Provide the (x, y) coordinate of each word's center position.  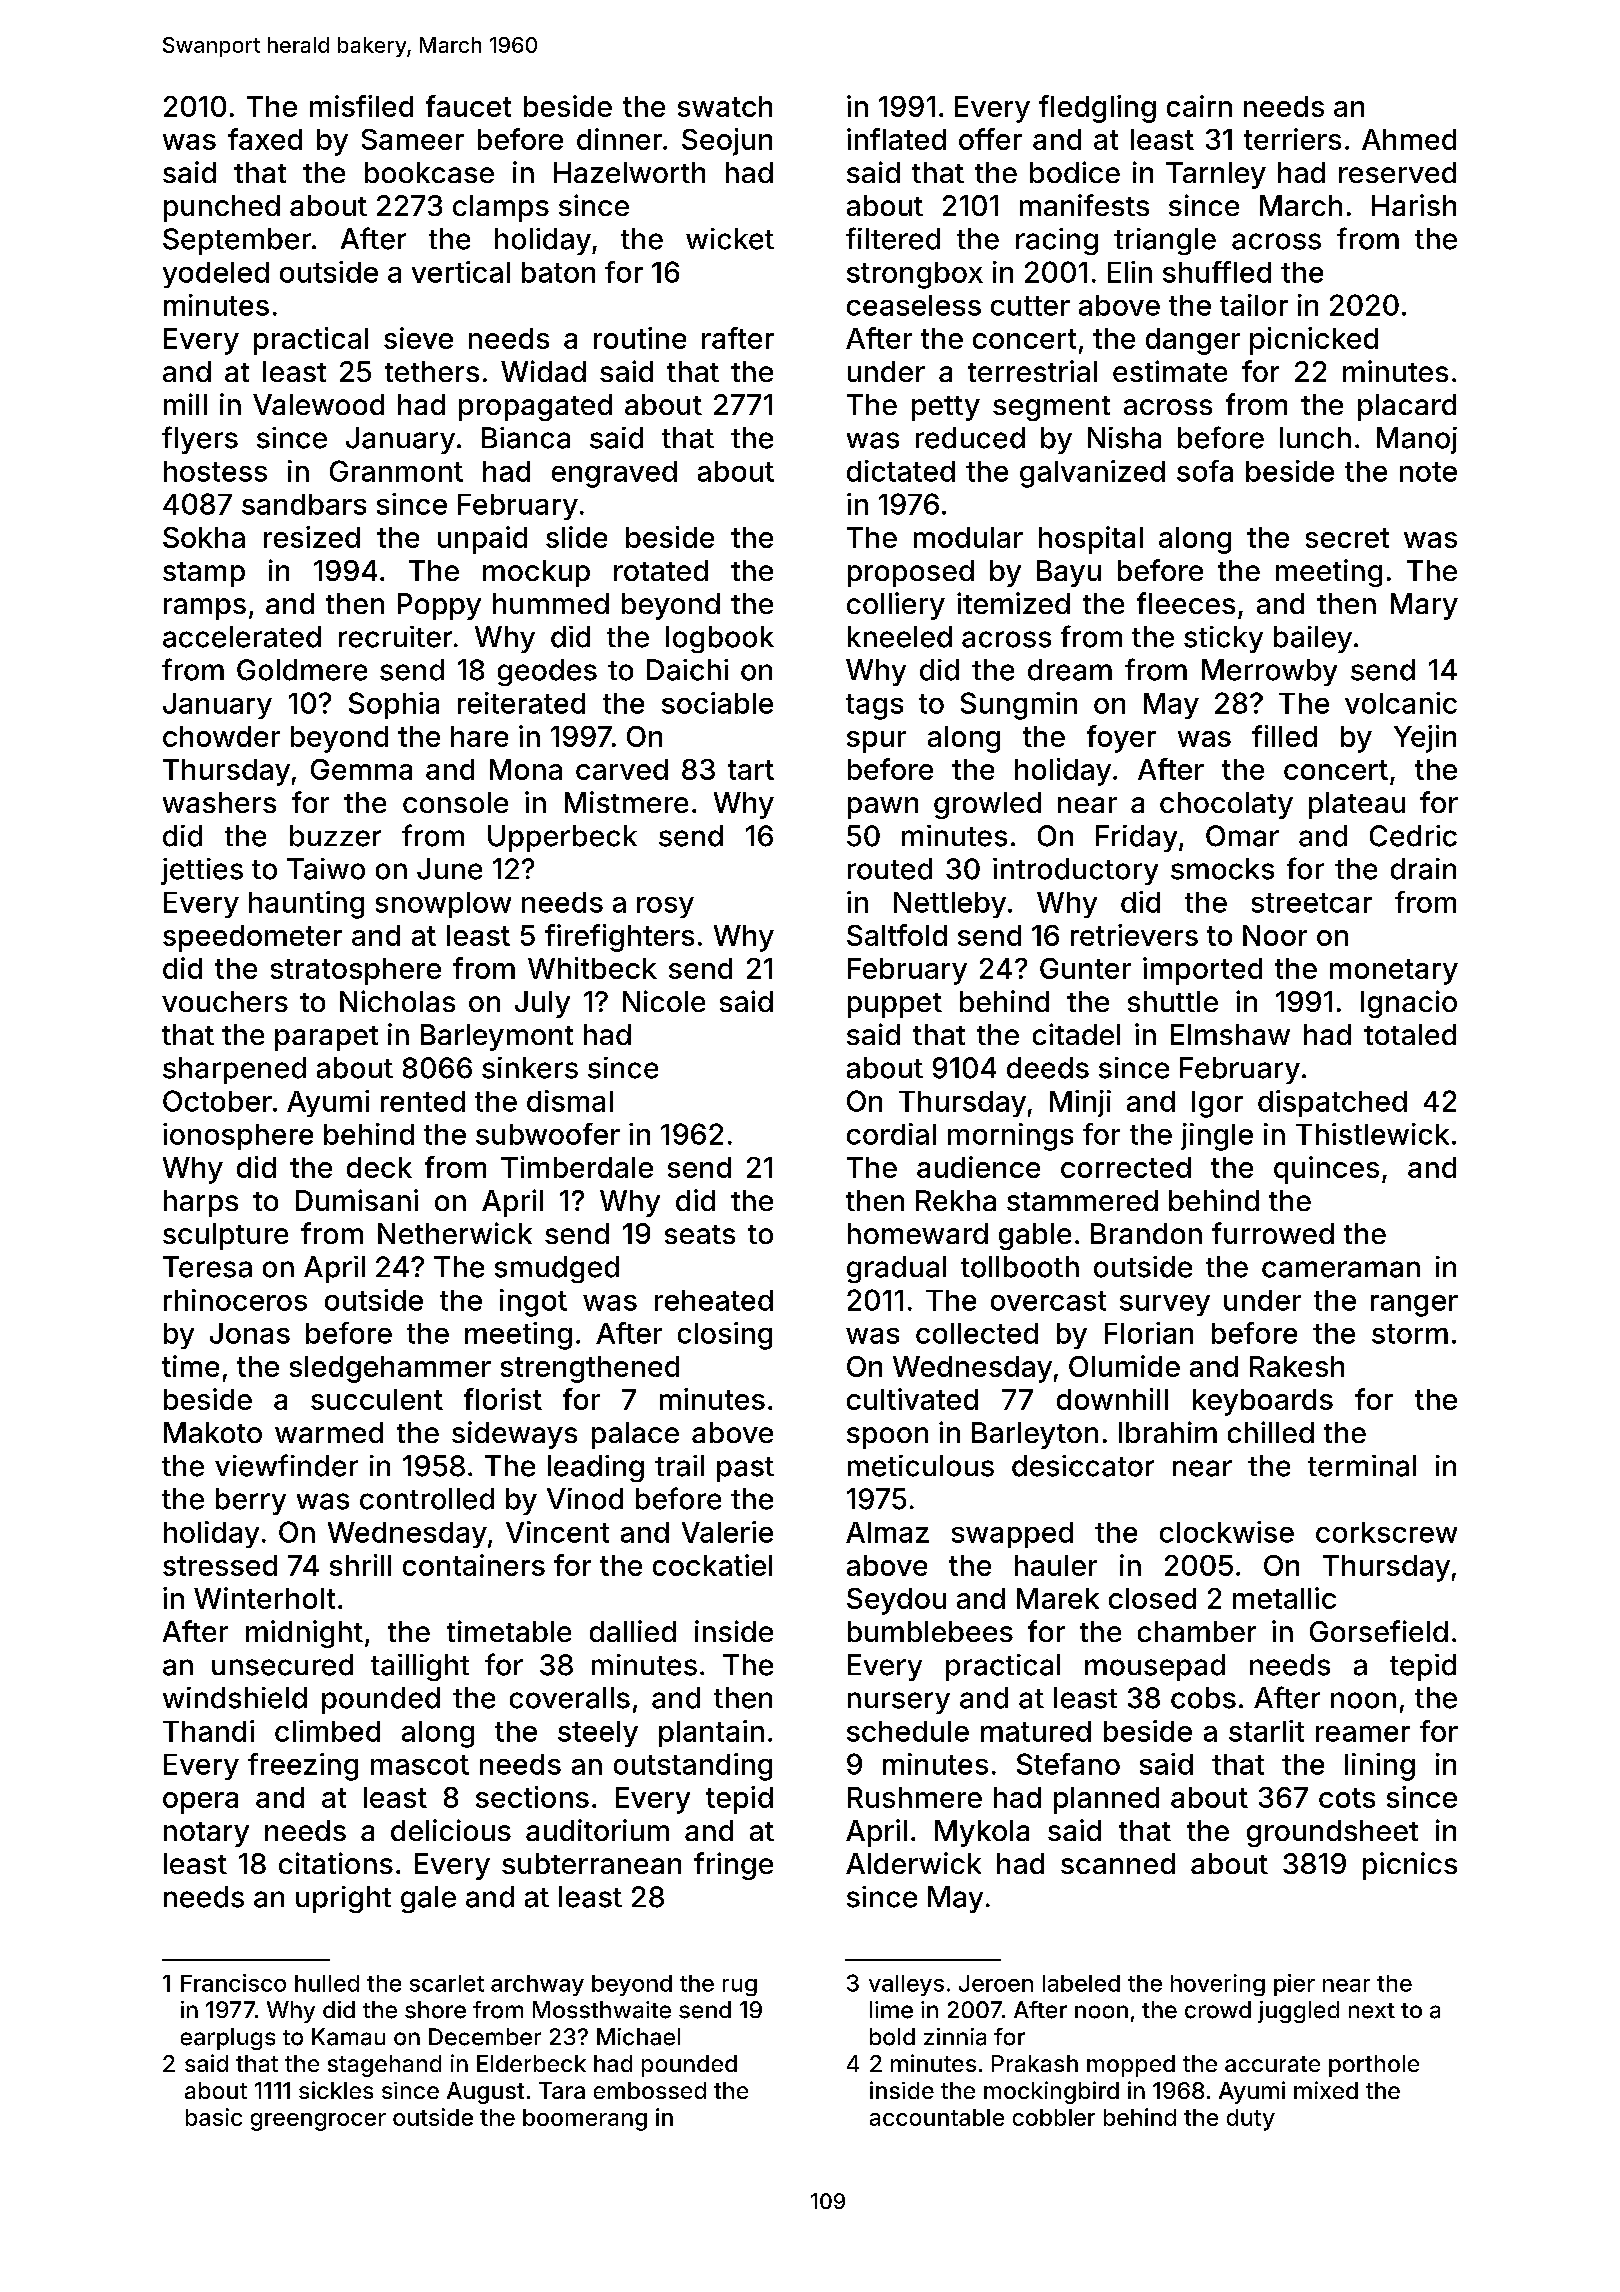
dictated (901, 471)
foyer (1121, 739)
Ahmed (1409, 139)
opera (200, 1803)
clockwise (1227, 1532)
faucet (468, 106)
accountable (937, 2117)
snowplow (443, 905)
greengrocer (318, 2122)
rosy (665, 907)
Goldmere (302, 670)
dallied (633, 1631)
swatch (725, 106)
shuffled (1217, 272)
